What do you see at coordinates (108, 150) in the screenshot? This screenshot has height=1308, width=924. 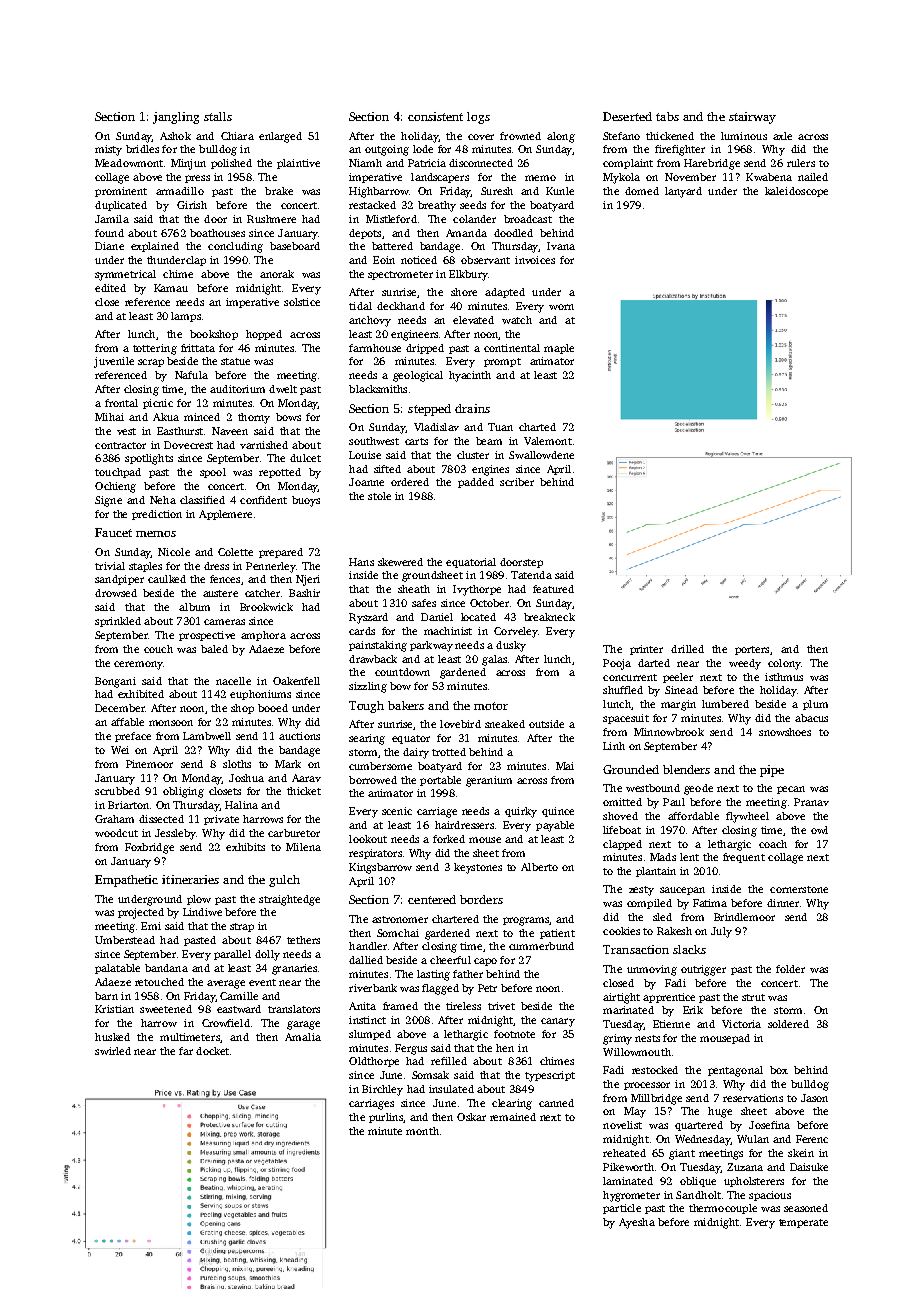 I see `misty` at bounding box center [108, 150].
